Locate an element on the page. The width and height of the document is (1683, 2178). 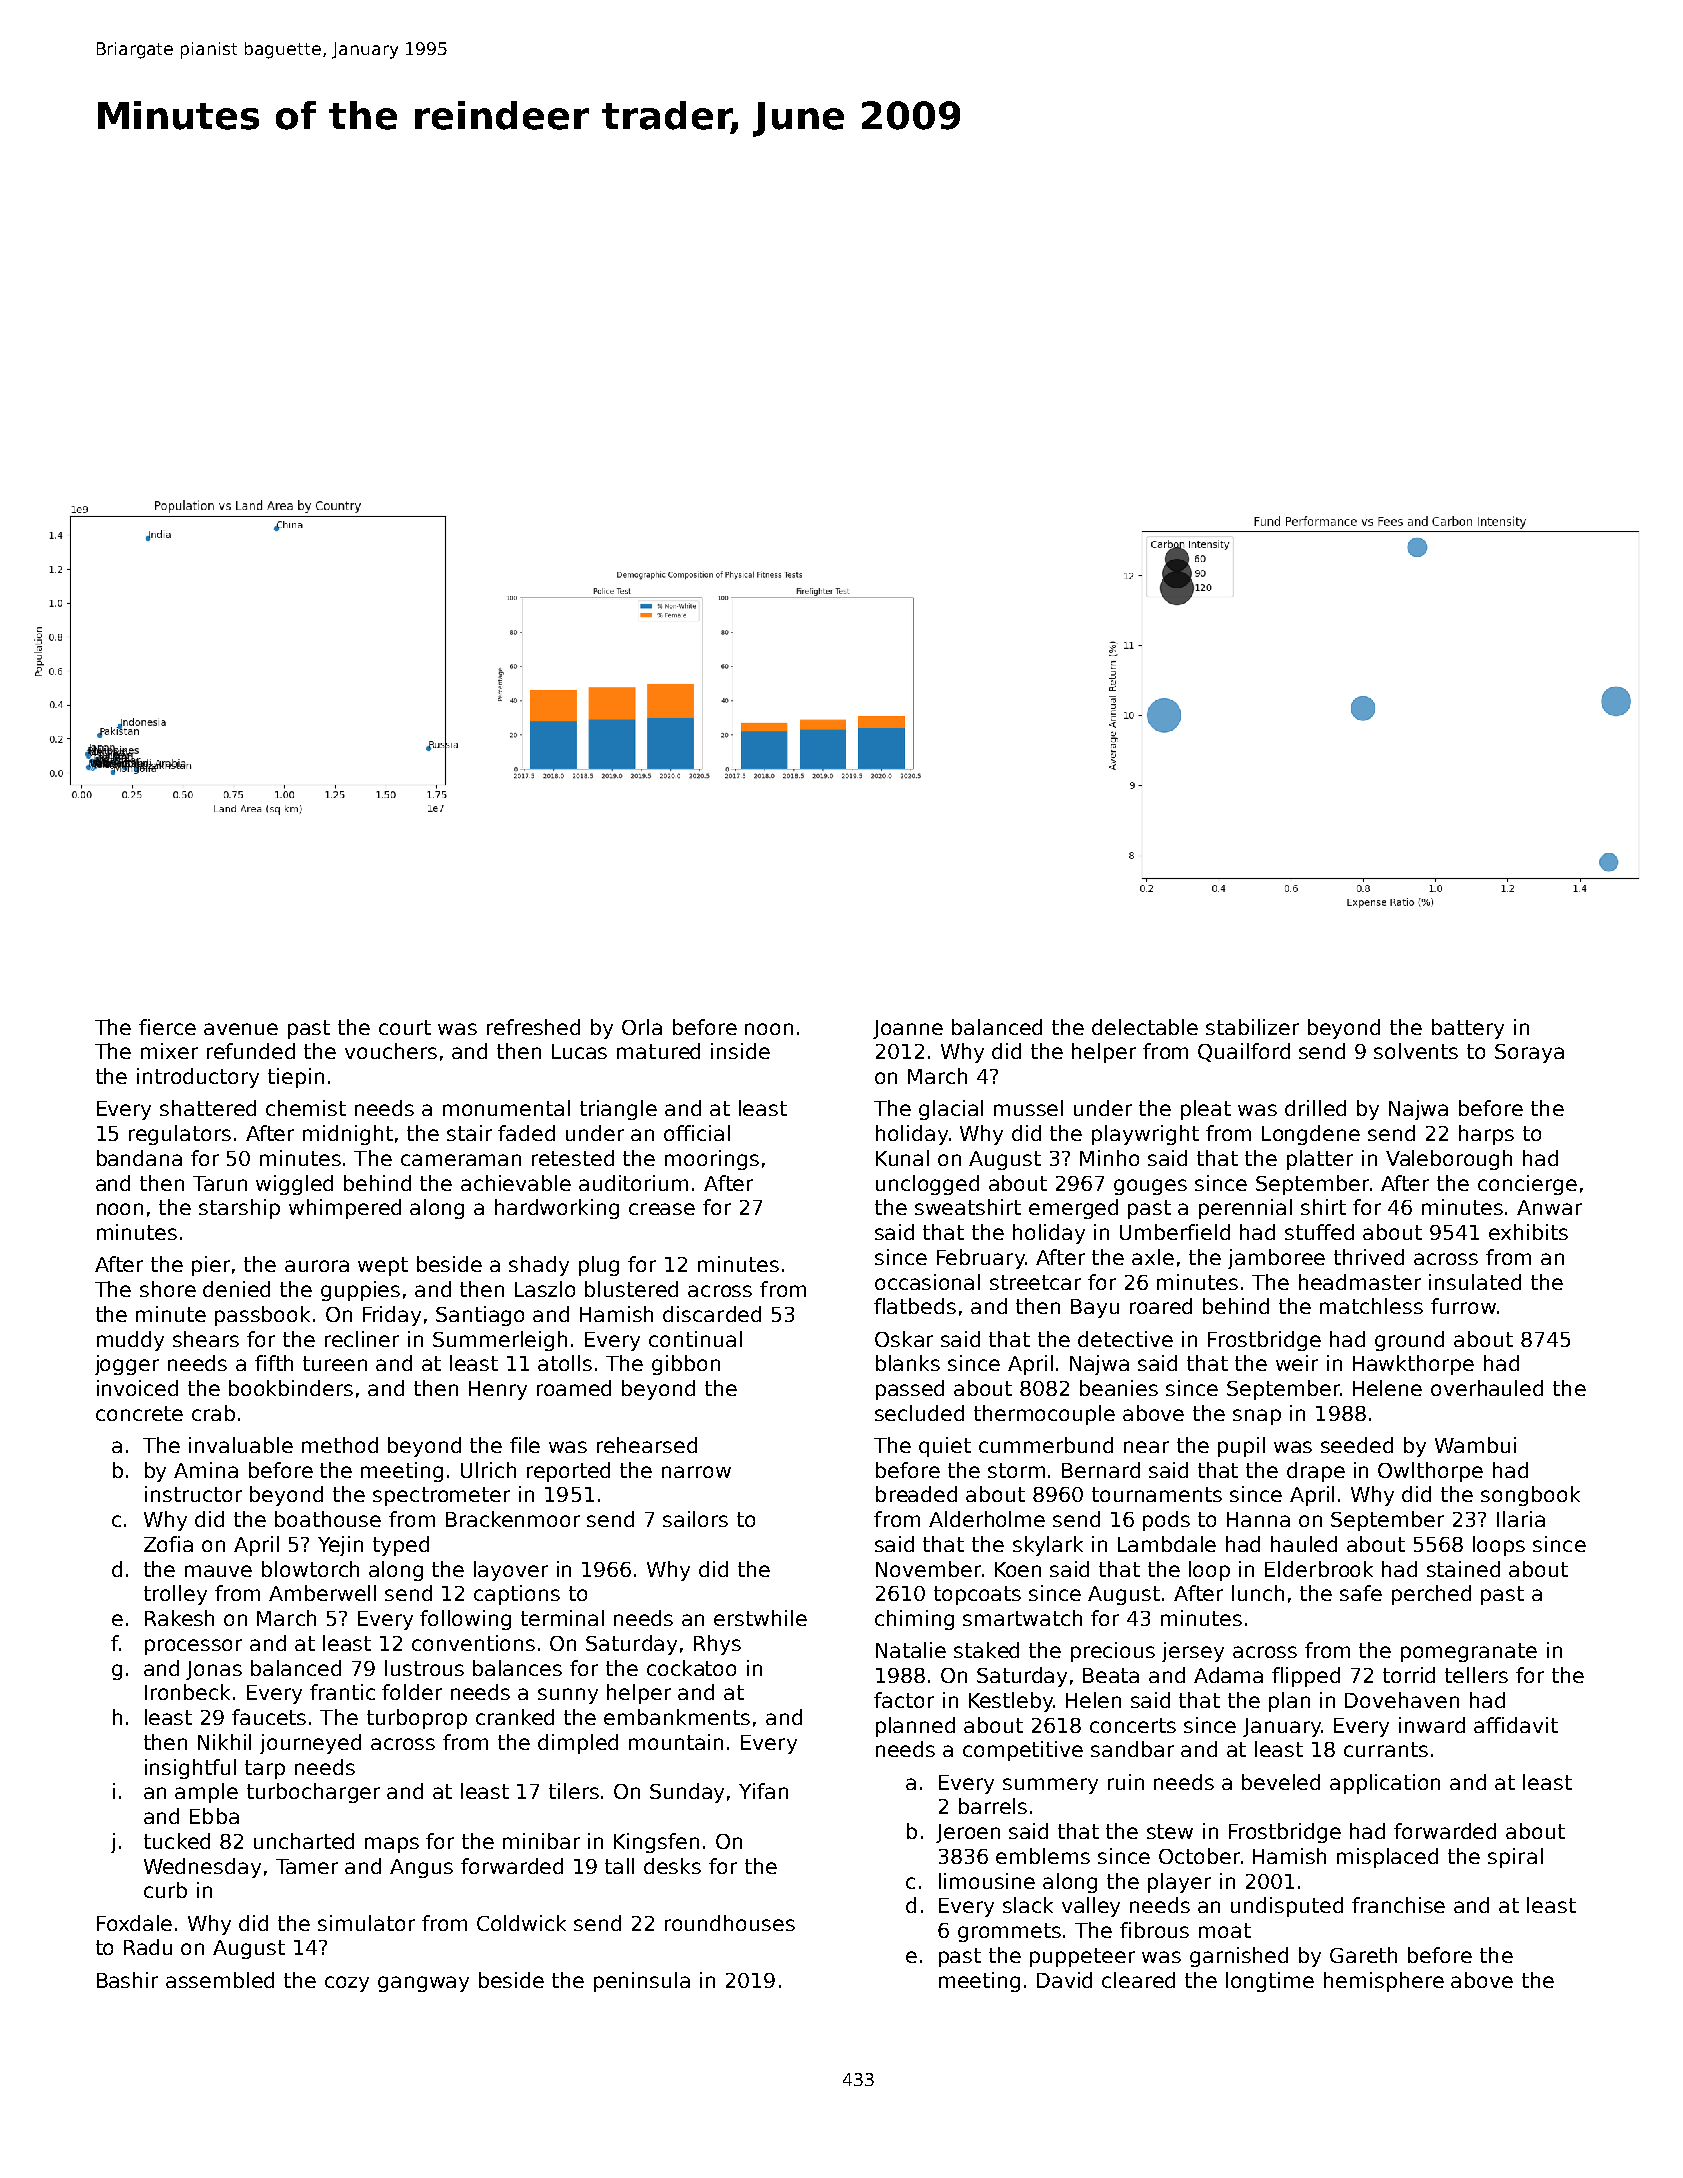
court is located at coordinates (405, 1027).
